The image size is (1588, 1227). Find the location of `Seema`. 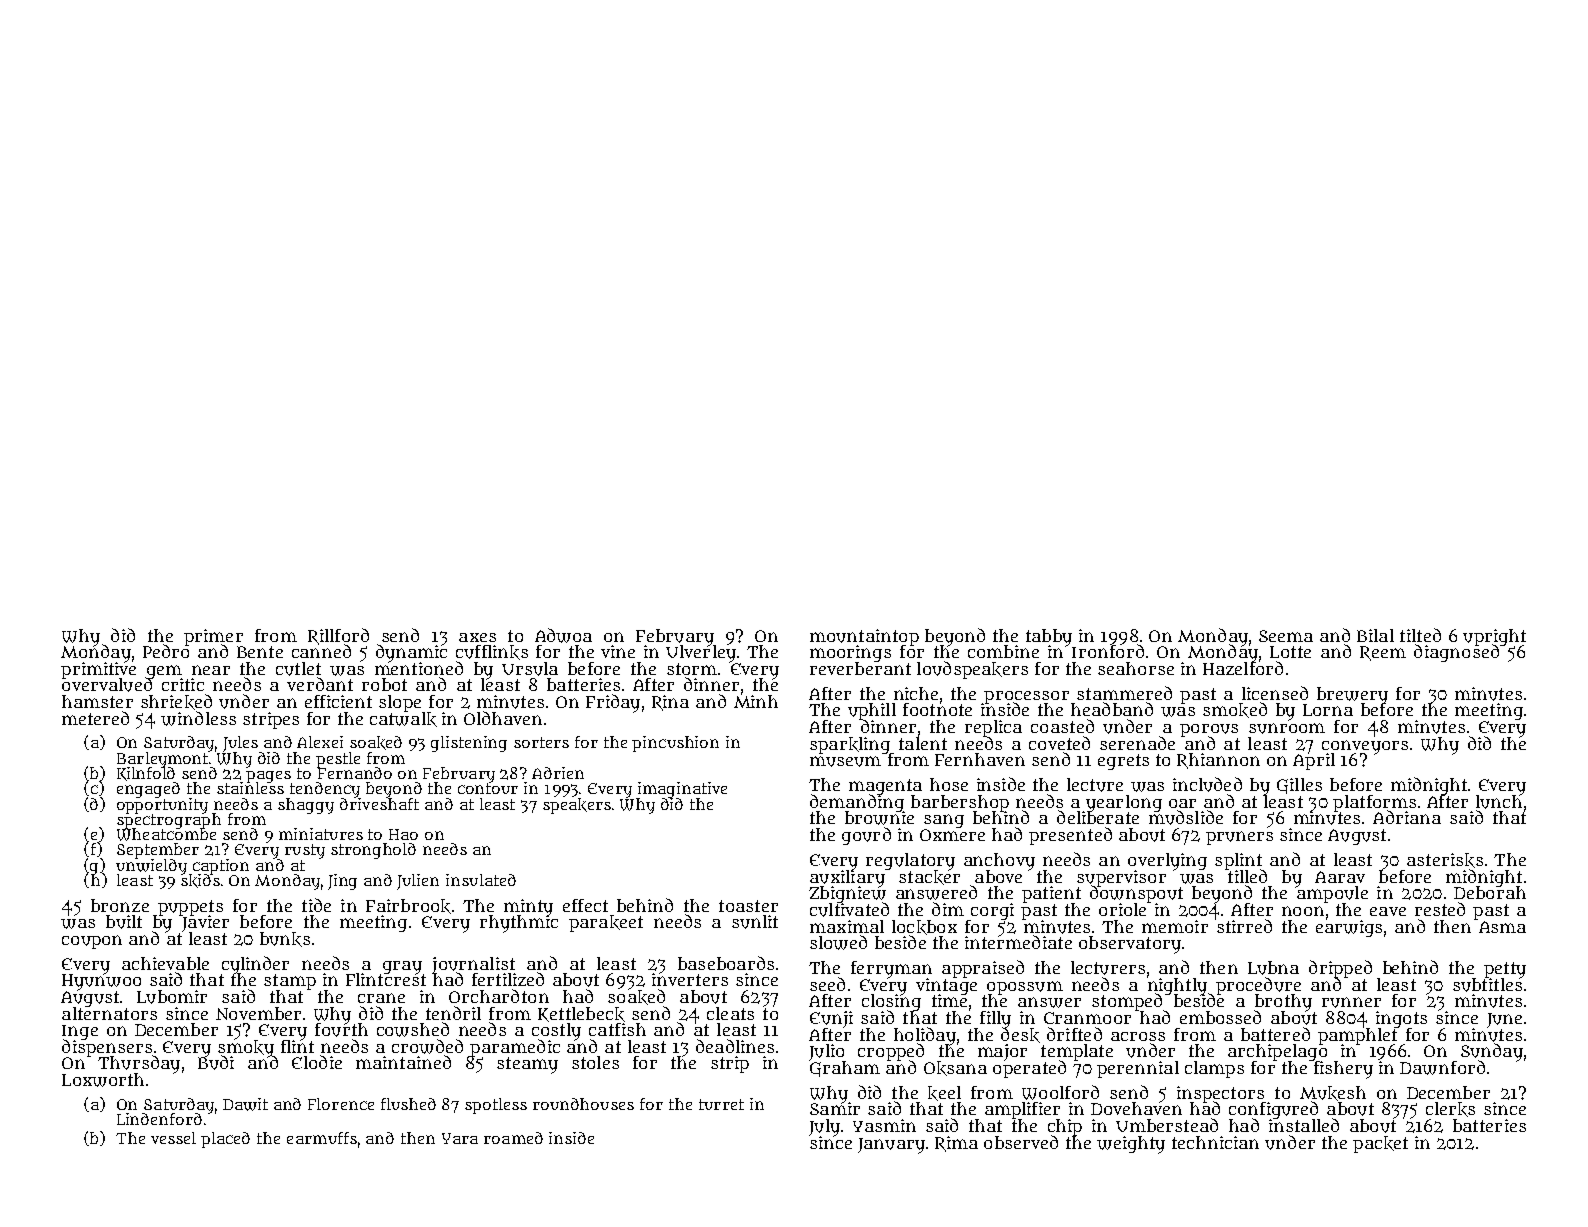

Seema is located at coordinates (1286, 636).
